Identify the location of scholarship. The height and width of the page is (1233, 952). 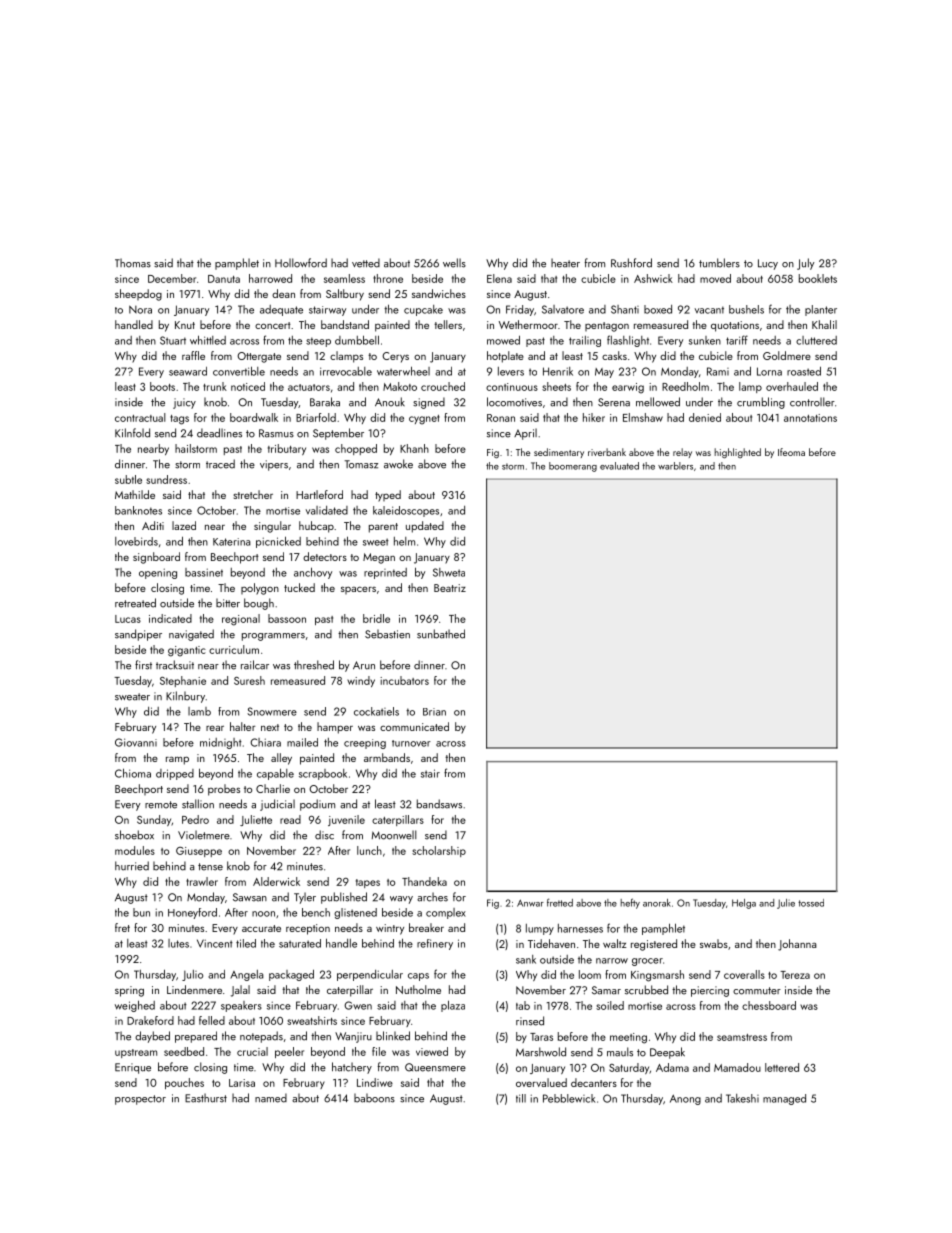
(439, 851).
